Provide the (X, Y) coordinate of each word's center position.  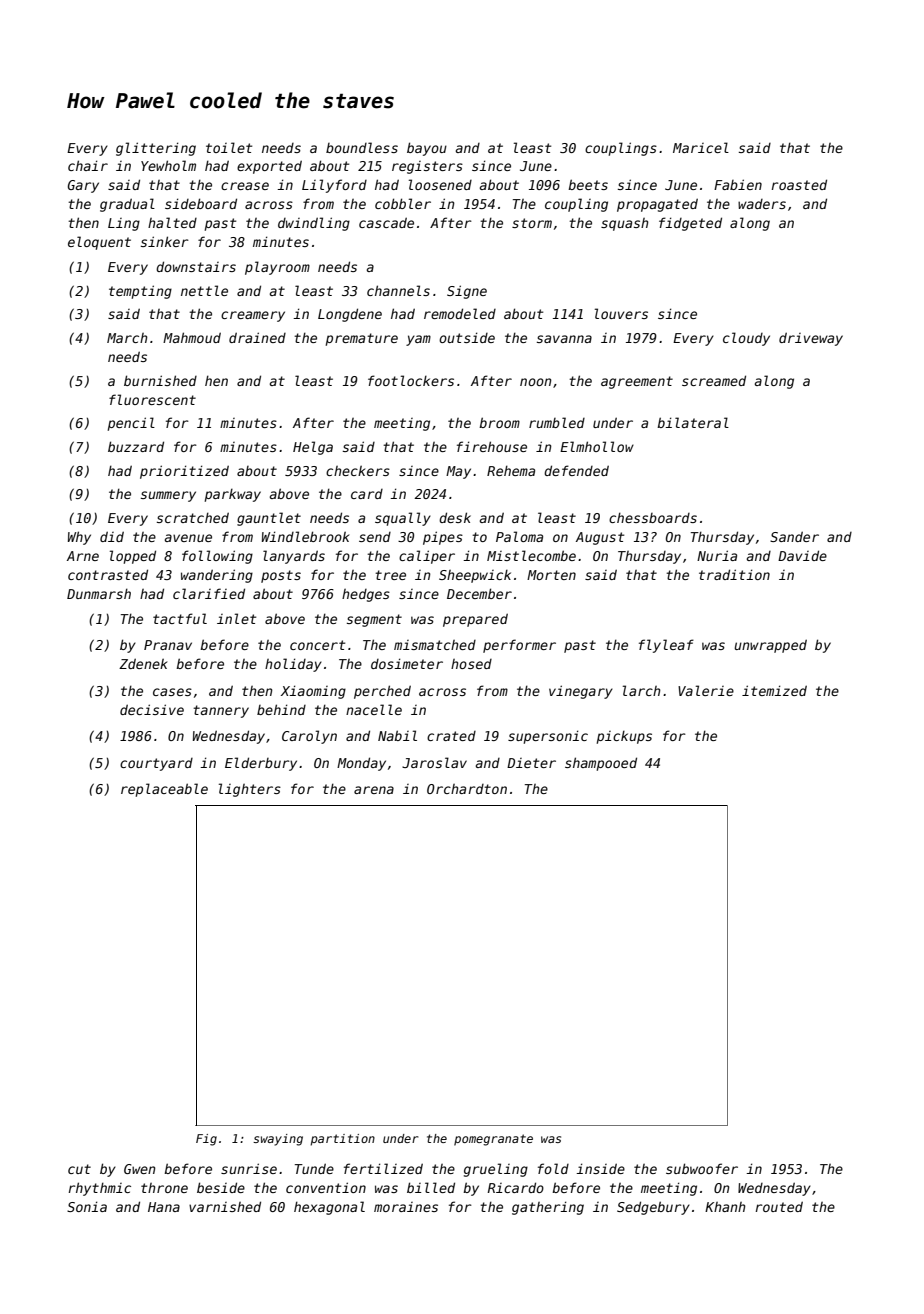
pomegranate (493, 1140)
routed (779, 1206)
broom (499, 422)
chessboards (653, 517)
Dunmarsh (99, 593)
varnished (225, 1206)
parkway (232, 495)
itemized (774, 690)
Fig (206, 1140)
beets (588, 184)
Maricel (701, 147)
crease (245, 186)
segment (374, 620)
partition (342, 1140)
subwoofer (702, 1168)
